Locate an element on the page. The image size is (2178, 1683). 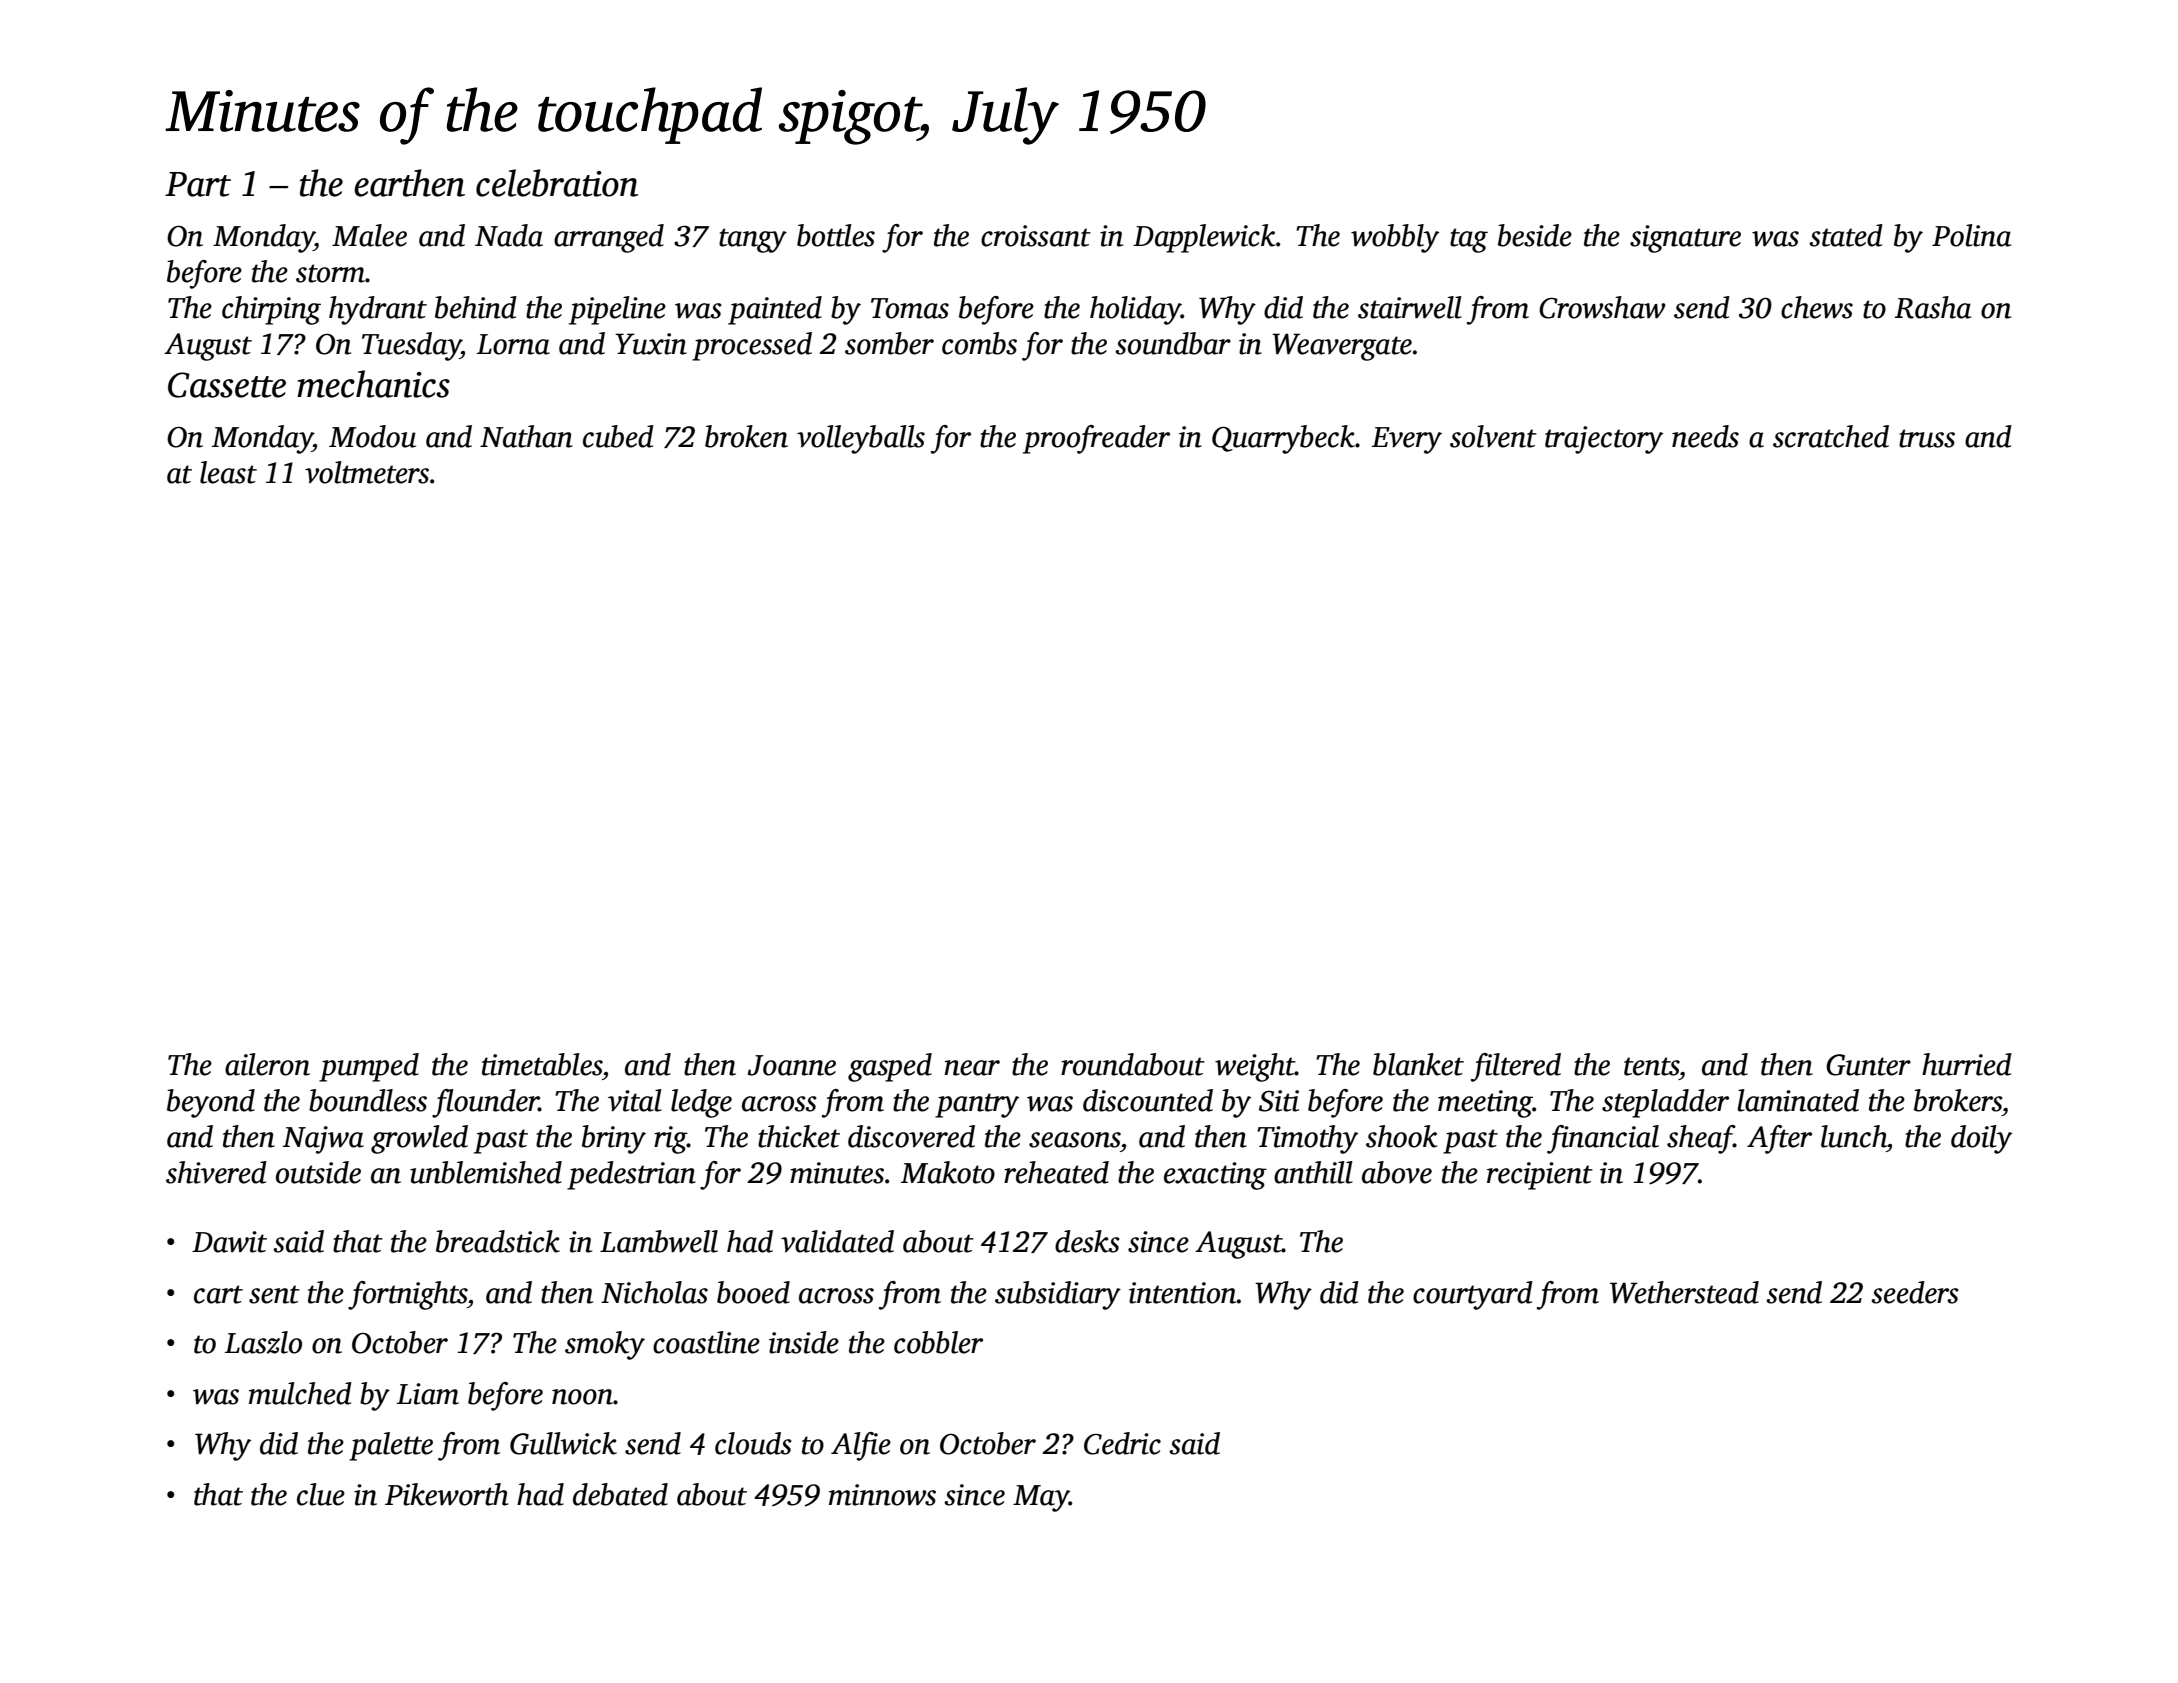
seeders is located at coordinates (1915, 1292).
